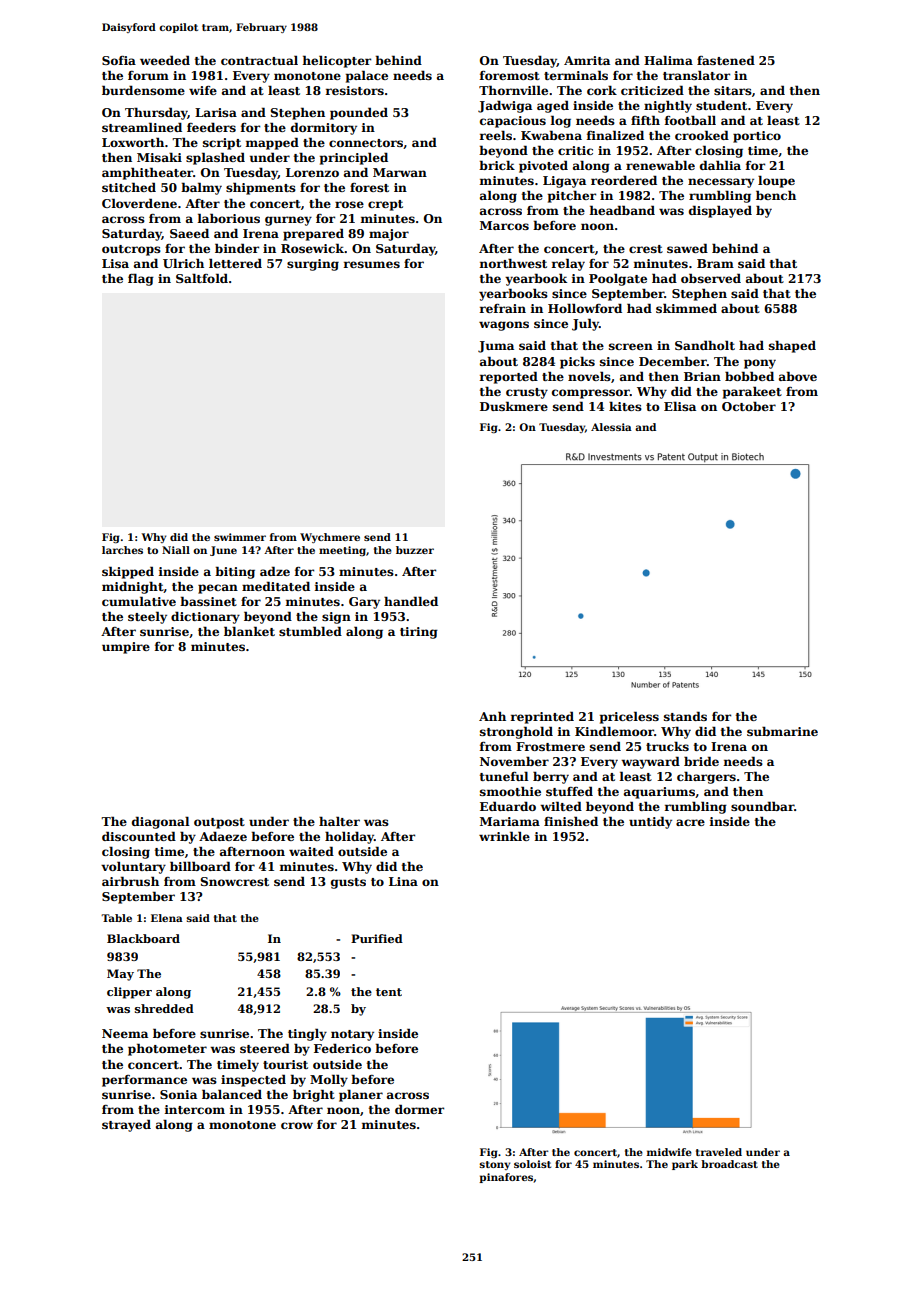 Image resolution: width=924 pixels, height=1308 pixels. I want to click on strayed, so click(126, 1125).
